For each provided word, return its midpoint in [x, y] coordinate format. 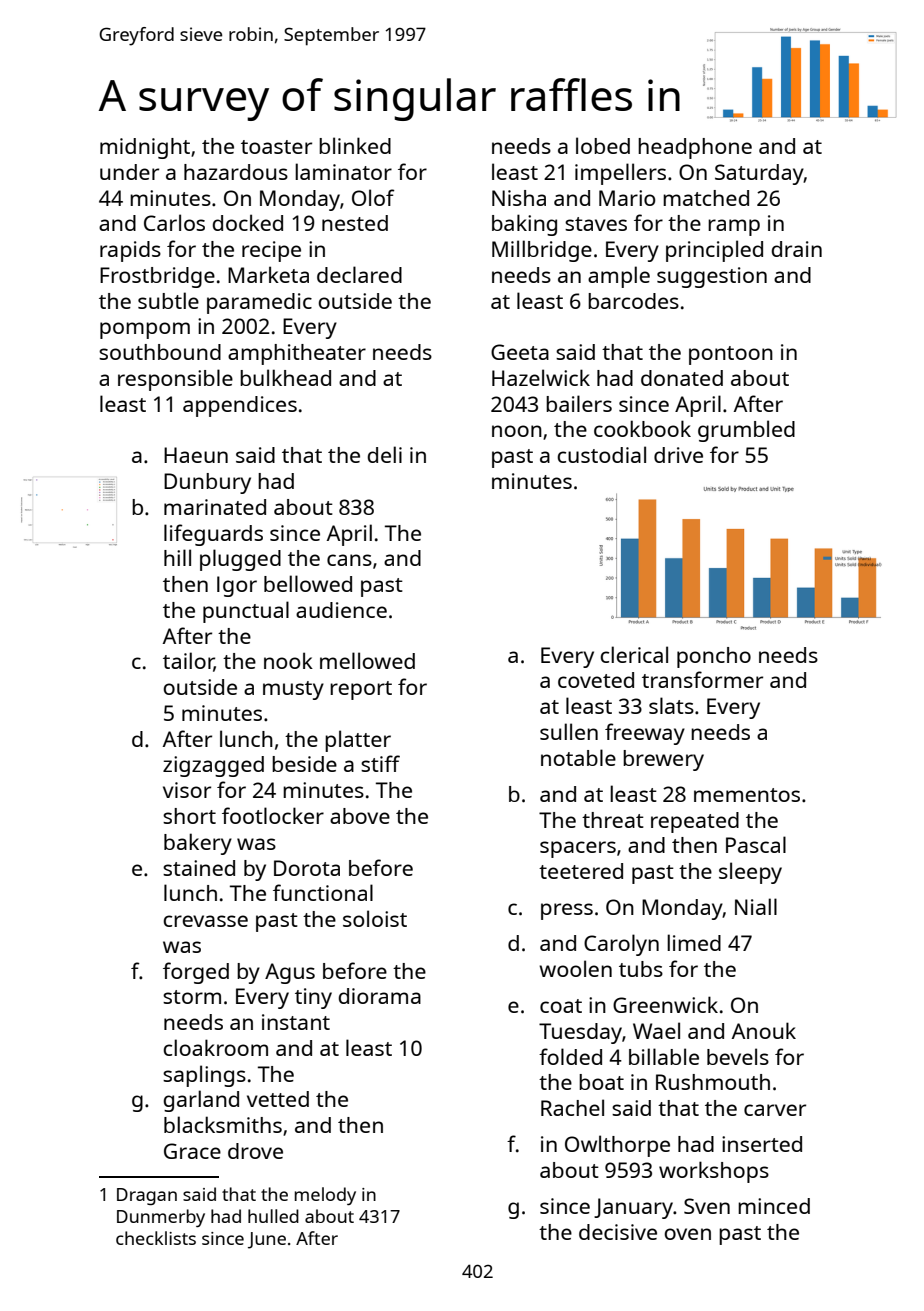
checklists [156, 1238]
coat [561, 1006]
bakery [198, 844]
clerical [634, 654]
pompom [145, 330]
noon [517, 431]
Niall [756, 906]
